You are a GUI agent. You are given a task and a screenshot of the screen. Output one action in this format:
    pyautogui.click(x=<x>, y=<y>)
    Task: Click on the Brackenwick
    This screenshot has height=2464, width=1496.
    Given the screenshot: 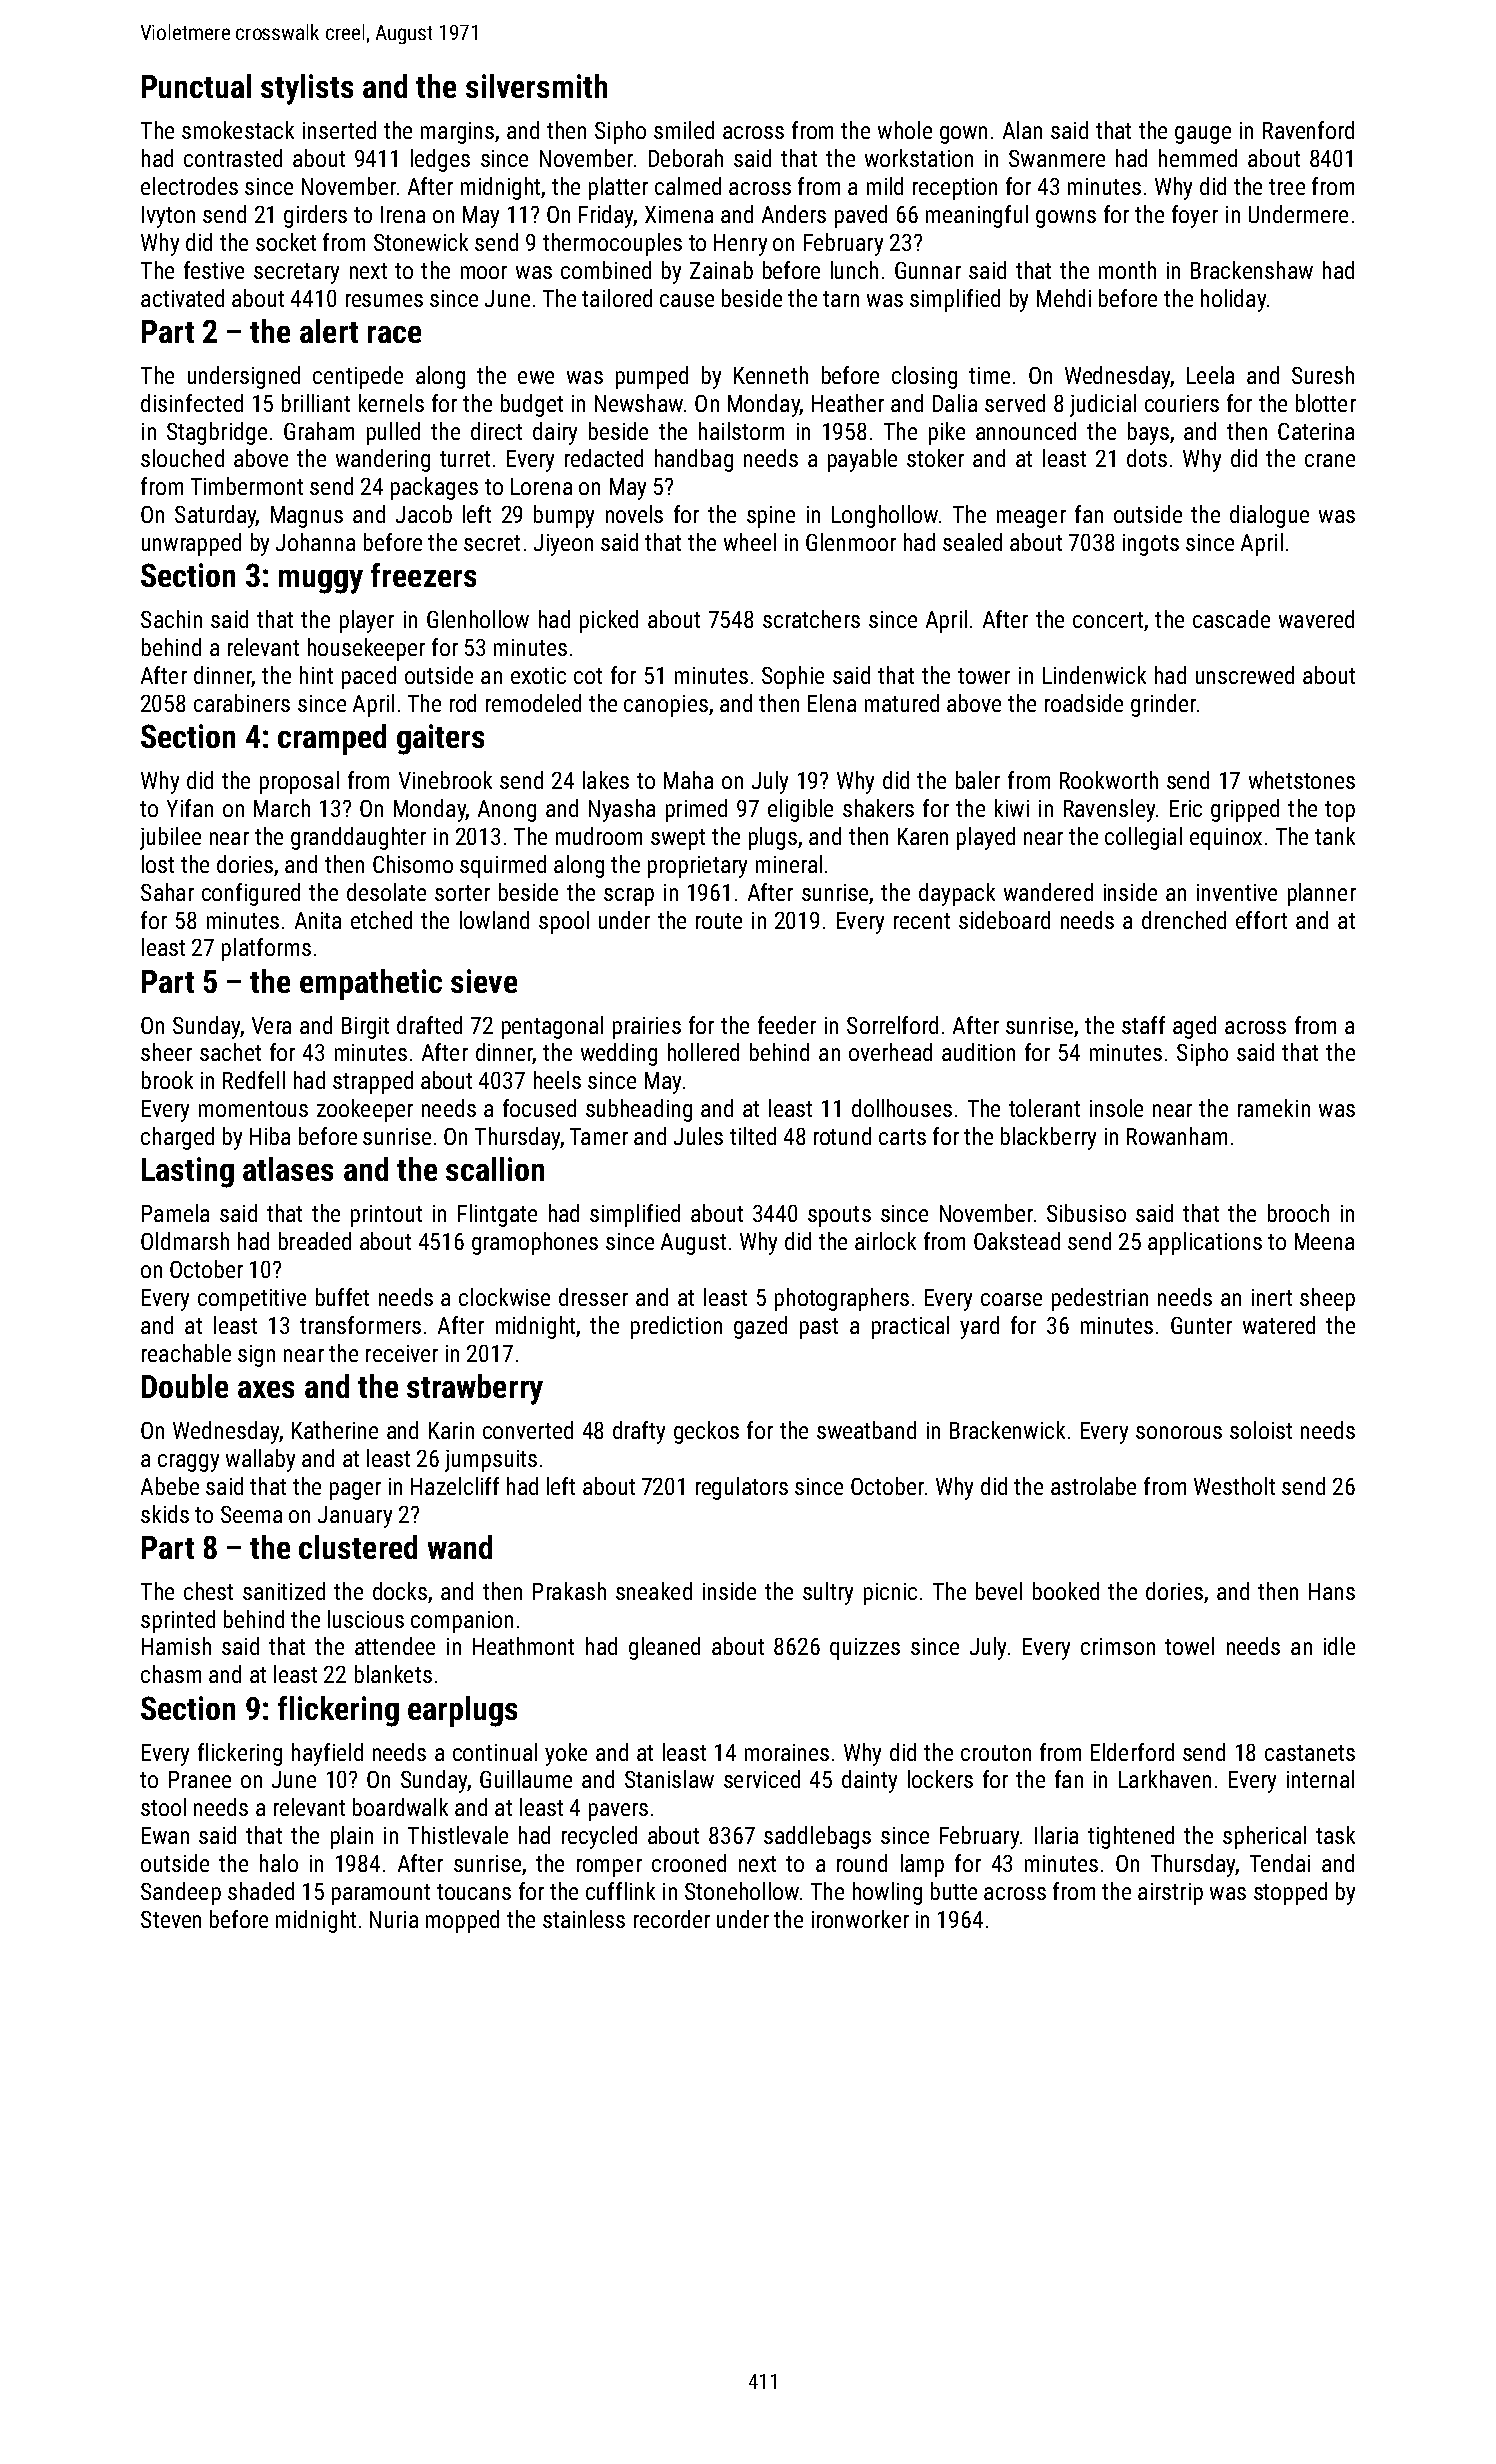 What is the action you would take?
    pyautogui.click(x=1007, y=1430)
